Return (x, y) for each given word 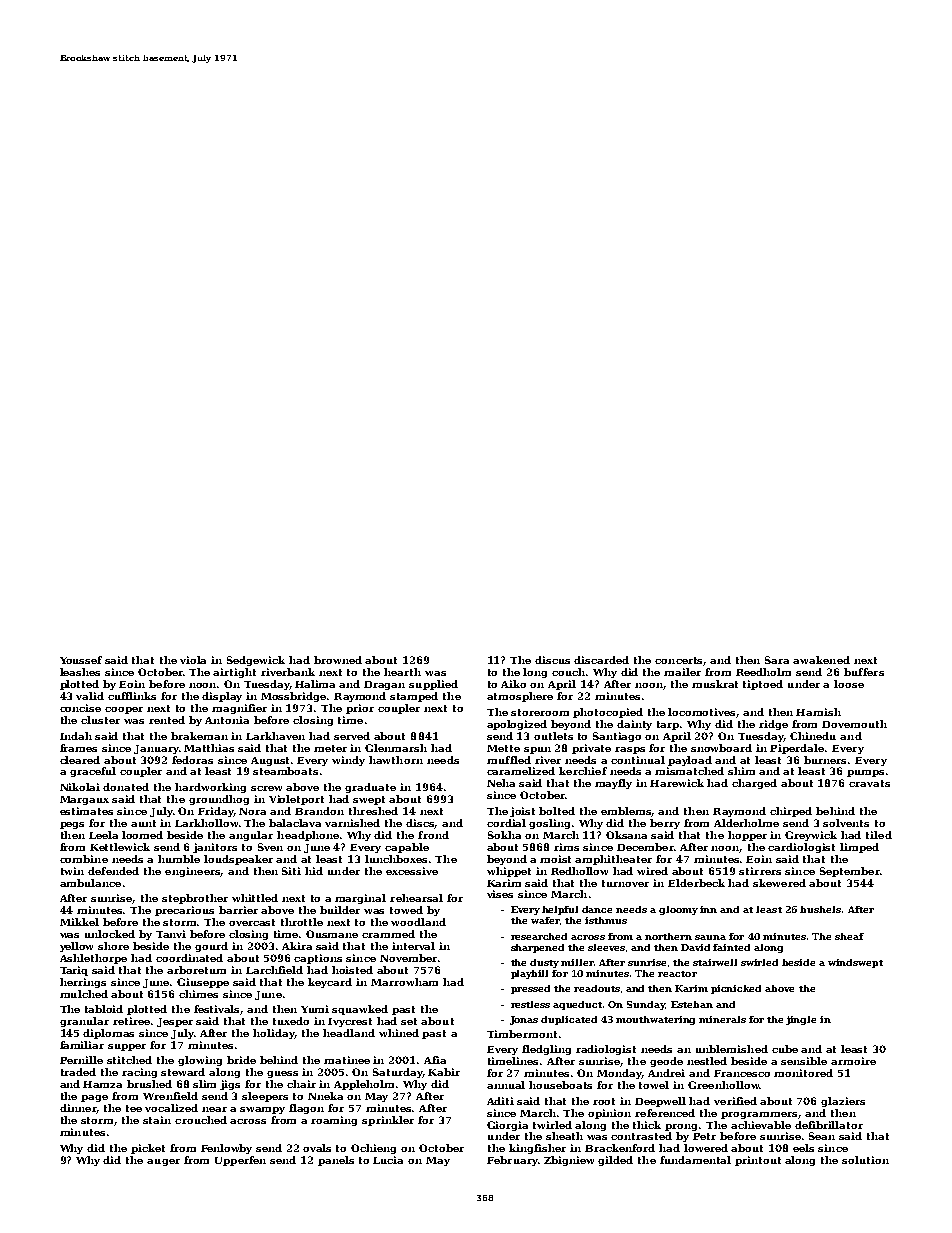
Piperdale (797, 749)
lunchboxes (396, 859)
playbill (529, 974)
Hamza (102, 1084)
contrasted (641, 1136)
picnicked (736, 989)
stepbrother (195, 899)
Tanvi (171, 934)
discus (552, 660)
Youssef (81, 660)
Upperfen (240, 1161)
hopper (747, 836)
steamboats (285, 771)
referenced (665, 1113)
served (352, 736)
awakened (821, 660)
